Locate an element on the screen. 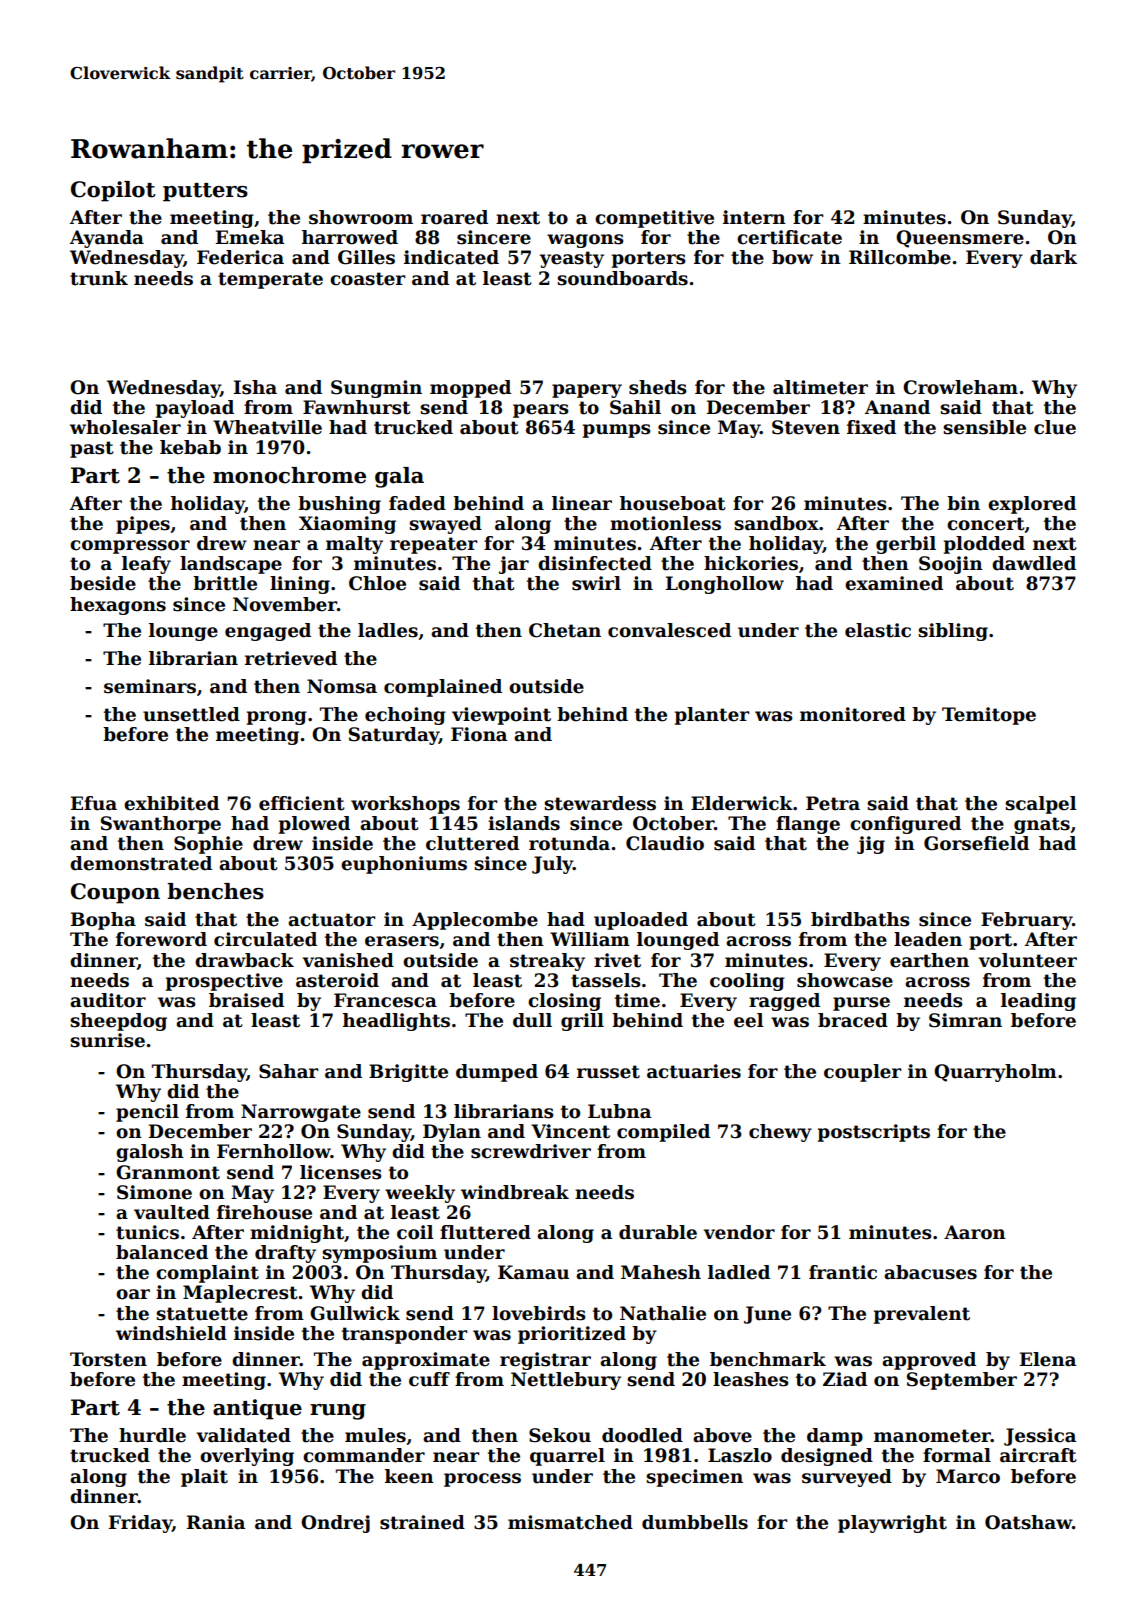 This screenshot has width=1147, height=1622. Brigitte is located at coordinates (408, 1073).
